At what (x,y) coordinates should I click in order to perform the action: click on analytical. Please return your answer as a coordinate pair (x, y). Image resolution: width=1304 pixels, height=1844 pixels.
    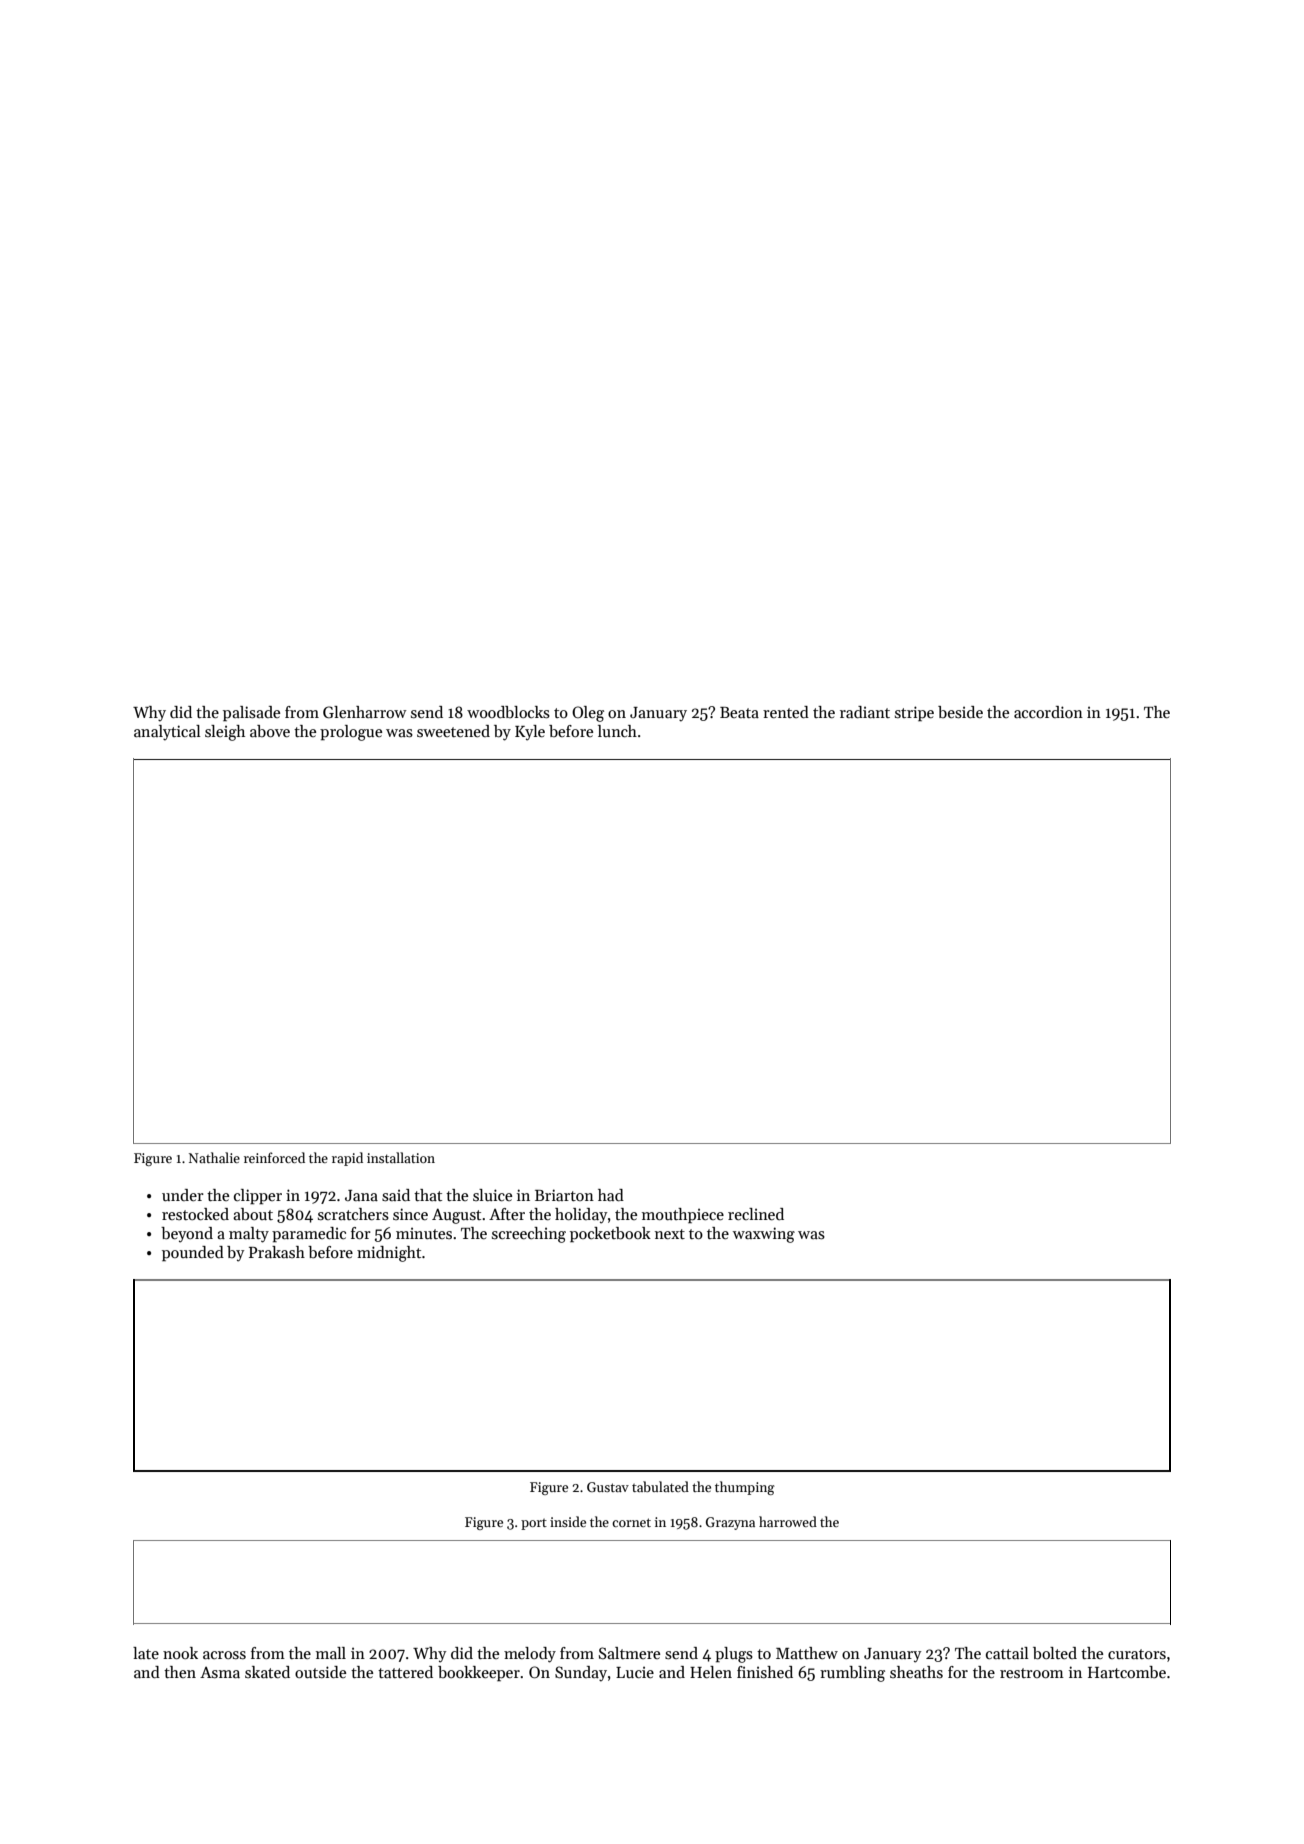
    Looking at the image, I should click on (167, 733).
